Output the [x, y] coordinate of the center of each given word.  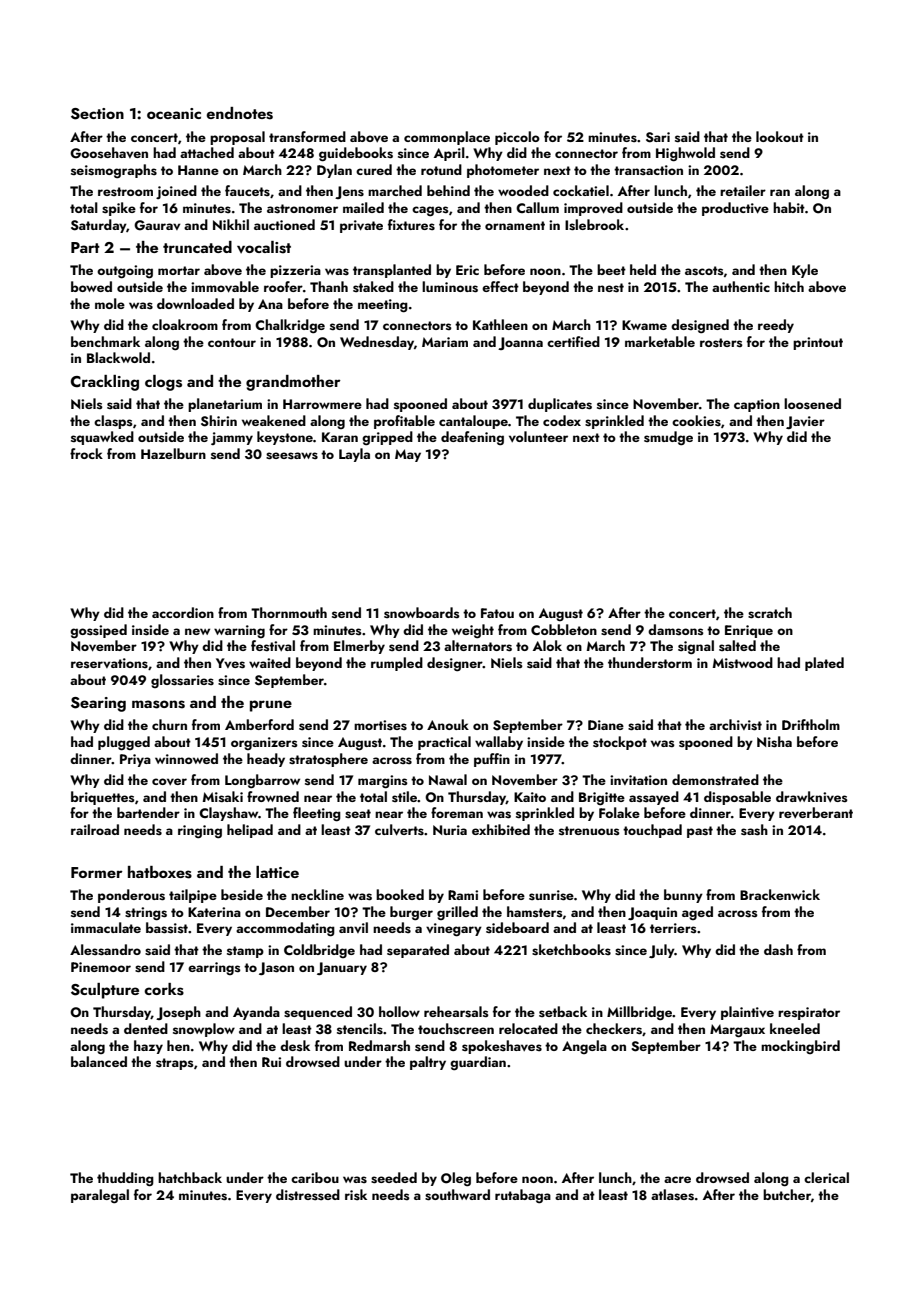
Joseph [178, 1013]
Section [97, 114]
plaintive [747, 1013]
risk [356, 1195]
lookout [780, 136]
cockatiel [581, 190]
